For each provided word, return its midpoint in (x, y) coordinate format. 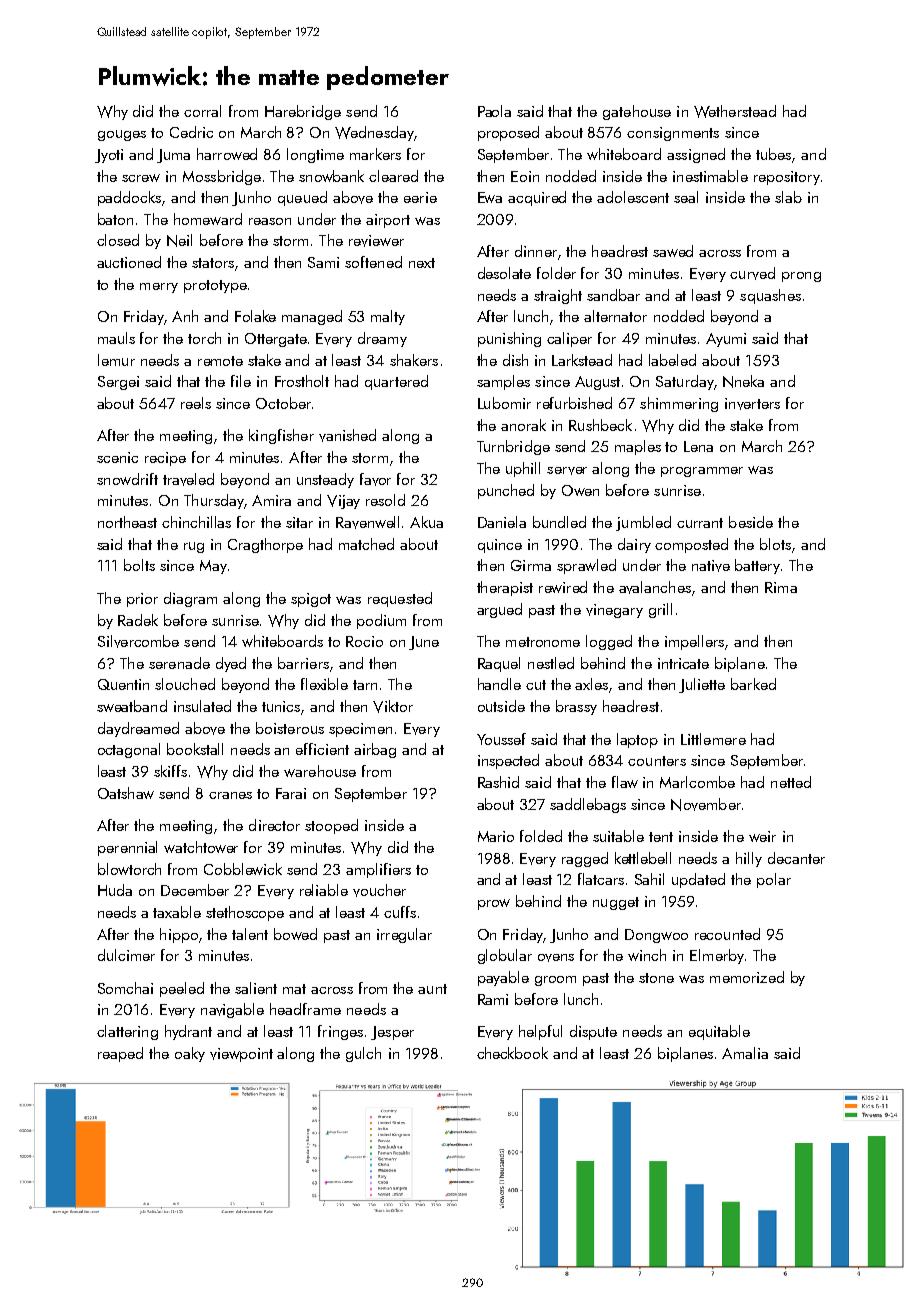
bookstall (195, 749)
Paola (494, 111)
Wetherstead (735, 111)
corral (202, 111)
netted (791, 782)
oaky (190, 1054)
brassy (576, 707)
